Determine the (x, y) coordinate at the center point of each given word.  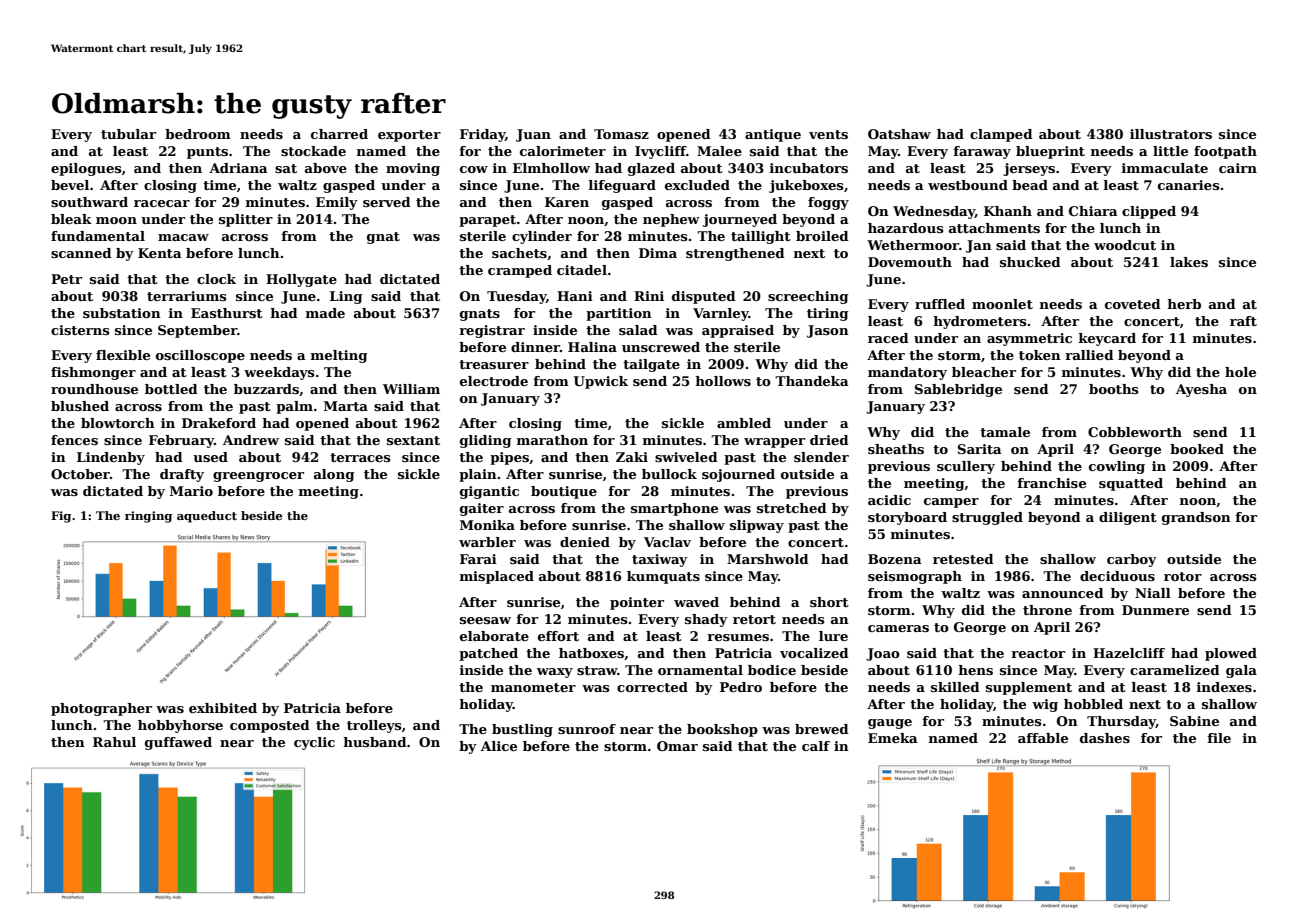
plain (478, 475)
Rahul (114, 742)
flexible (123, 355)
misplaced (497, 577)
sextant (413, 440)
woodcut (1125, 245)
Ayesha (1201, 390)
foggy (828, 203)
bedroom (198, 134)
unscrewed (661, 347)
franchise (1051, 483)
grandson (1196, 518)
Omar (677, 746)
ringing (148, 517)
